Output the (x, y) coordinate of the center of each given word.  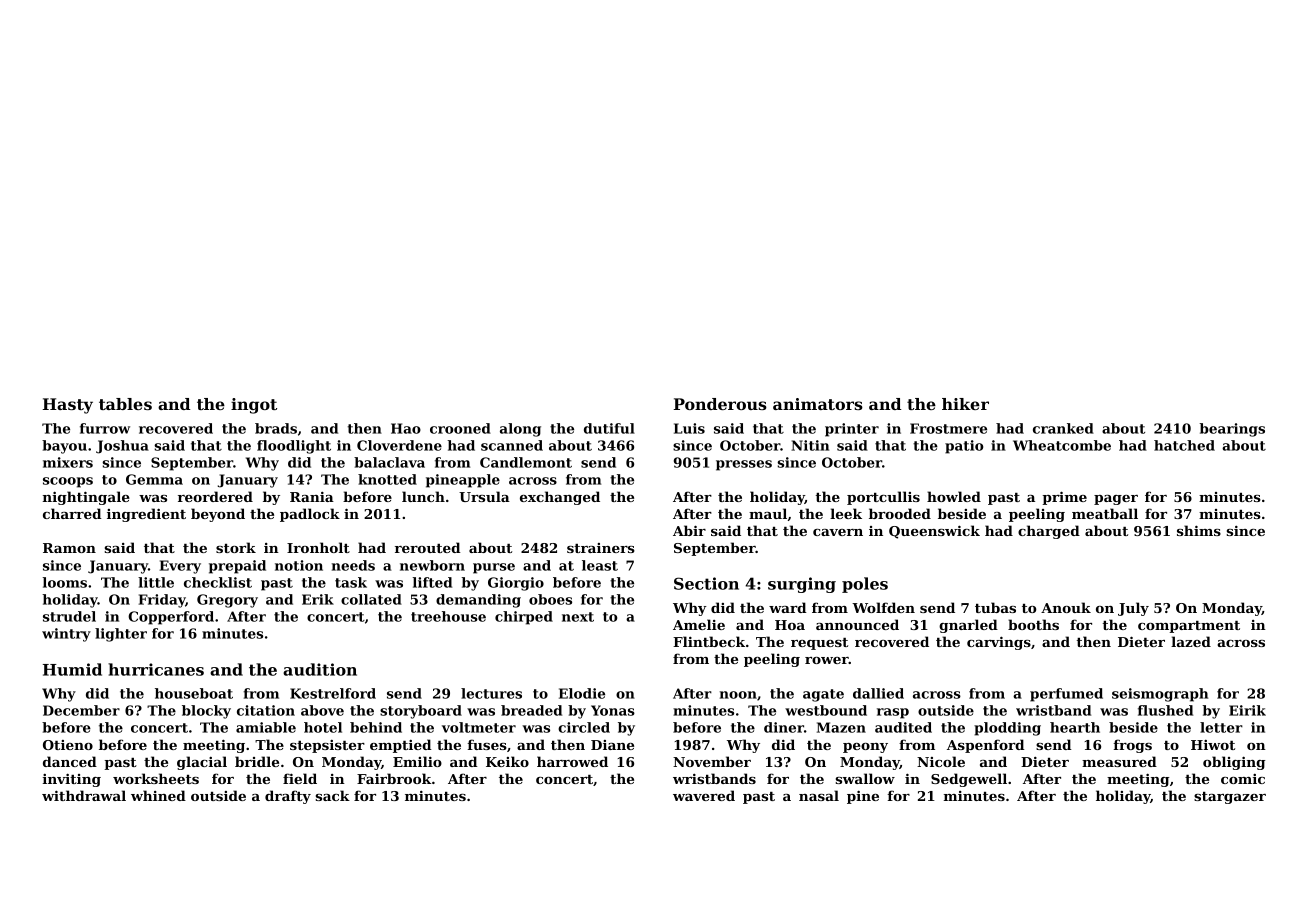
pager (1116, 500)
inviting (72, 780)
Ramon (69, 548)
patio (964, 447)
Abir (689, 530)
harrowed (572, 761)
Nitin (810, 445)
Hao (406, 428)
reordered (215, 496)
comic (1243, 779)
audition (320, 669)
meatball (1105, 513)
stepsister (327, 746)
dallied (878, 693)
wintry (66, 635)
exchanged (560, 498)
